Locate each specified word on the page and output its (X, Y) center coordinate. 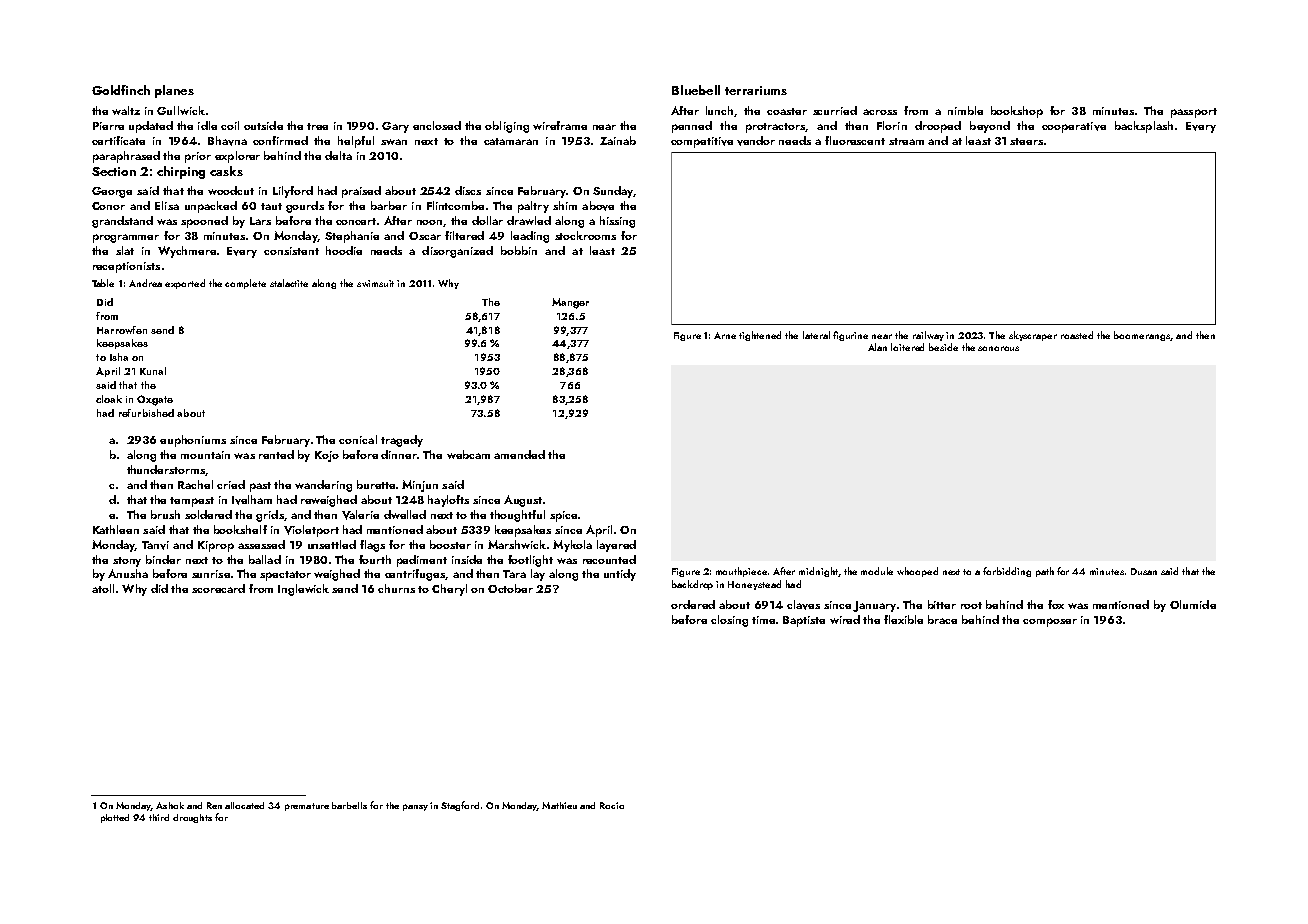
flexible (903, 619)
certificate (118, 140)
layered (616, 546)
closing (729, 621)
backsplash (1144, 127)
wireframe (560, 125)
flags (372, 546)
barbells (349, 805)
